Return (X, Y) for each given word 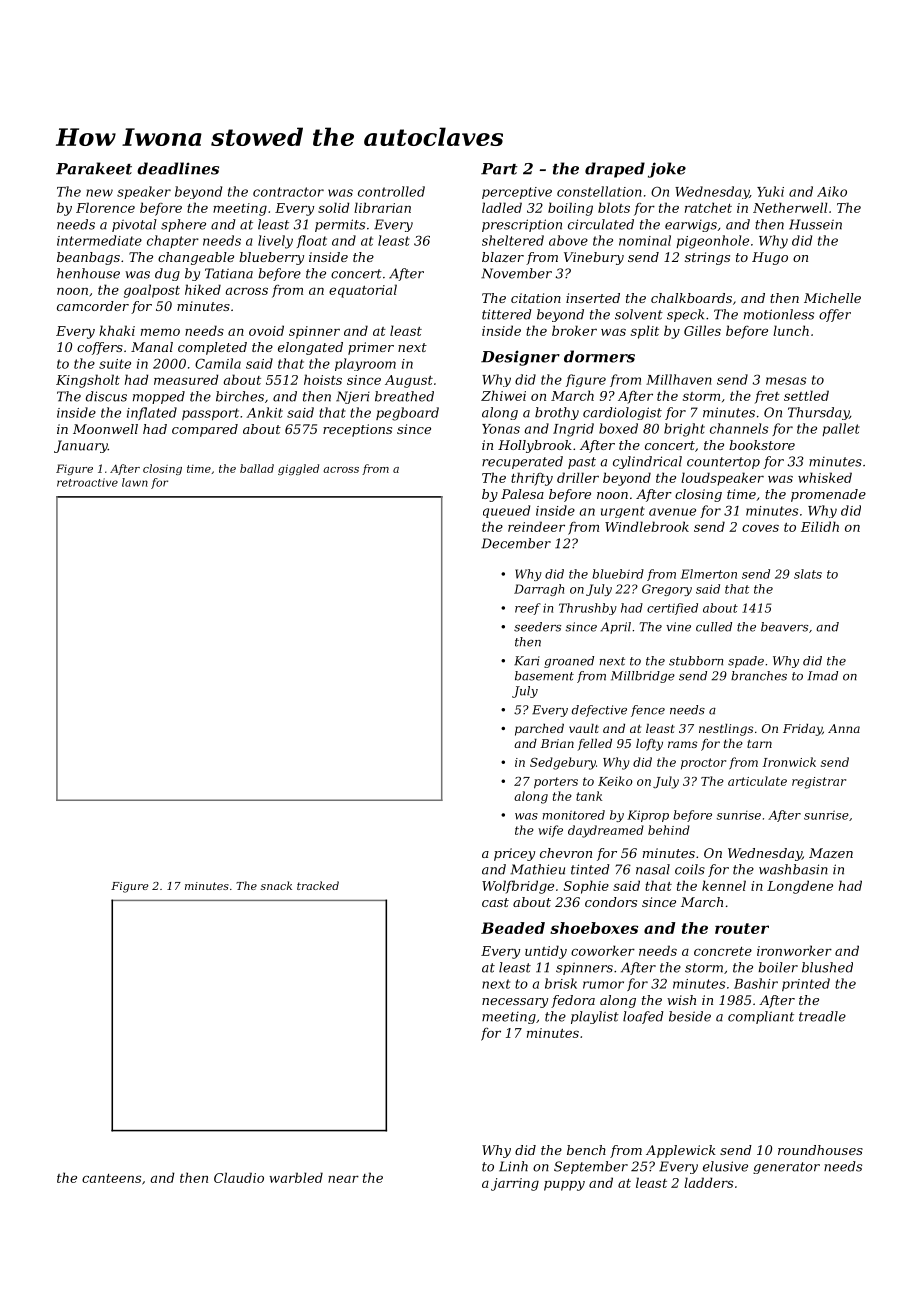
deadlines (178, 168)
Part (499, 169)
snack (276, 885)
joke (667, 170)
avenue (672, 512)
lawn (135, 482)
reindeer (536, 526)
